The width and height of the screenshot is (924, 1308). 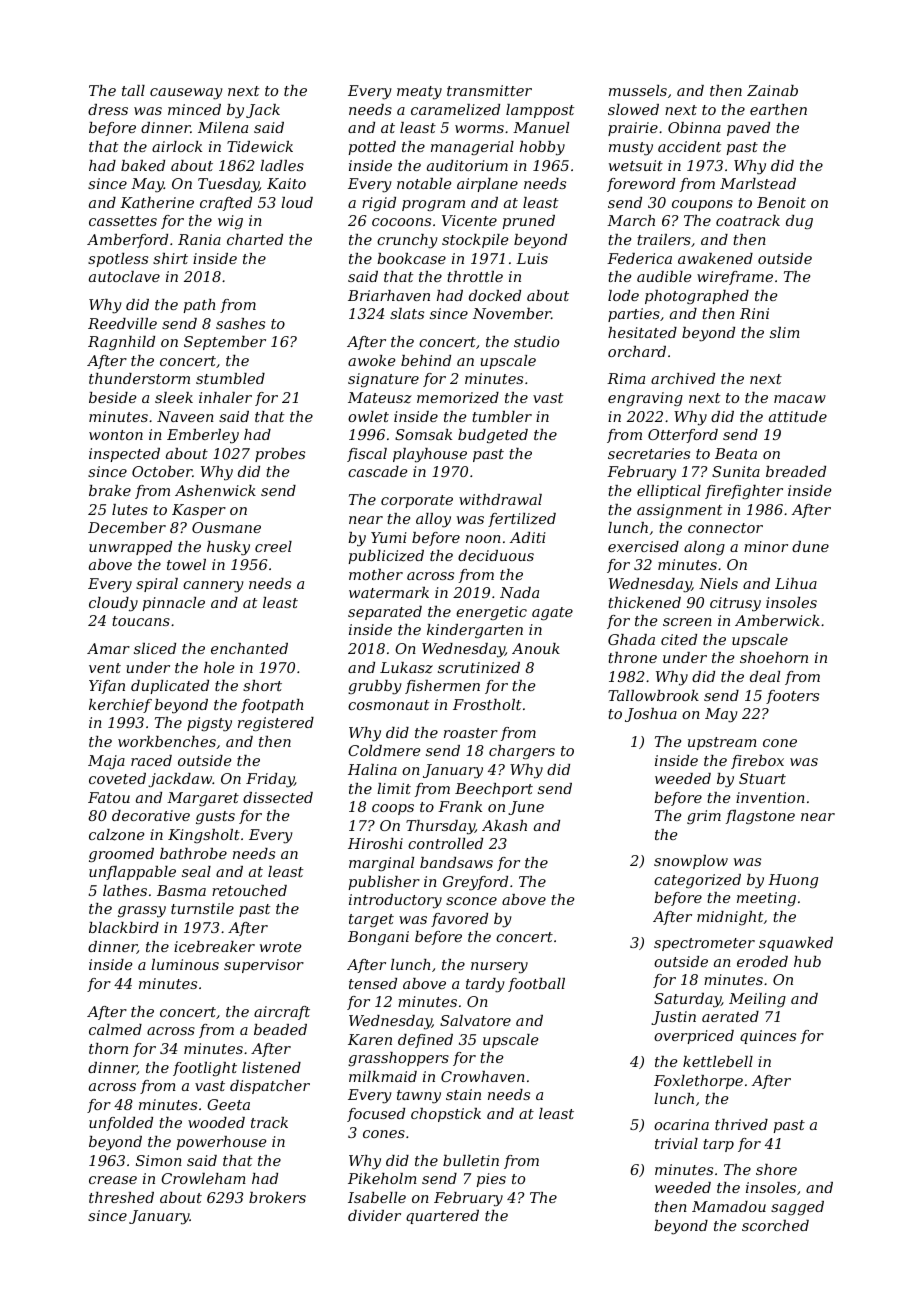 What do you see at coordinates (442, 1217) in the screenshot?
I see `quartered` at bounding box center [442, 1217].
